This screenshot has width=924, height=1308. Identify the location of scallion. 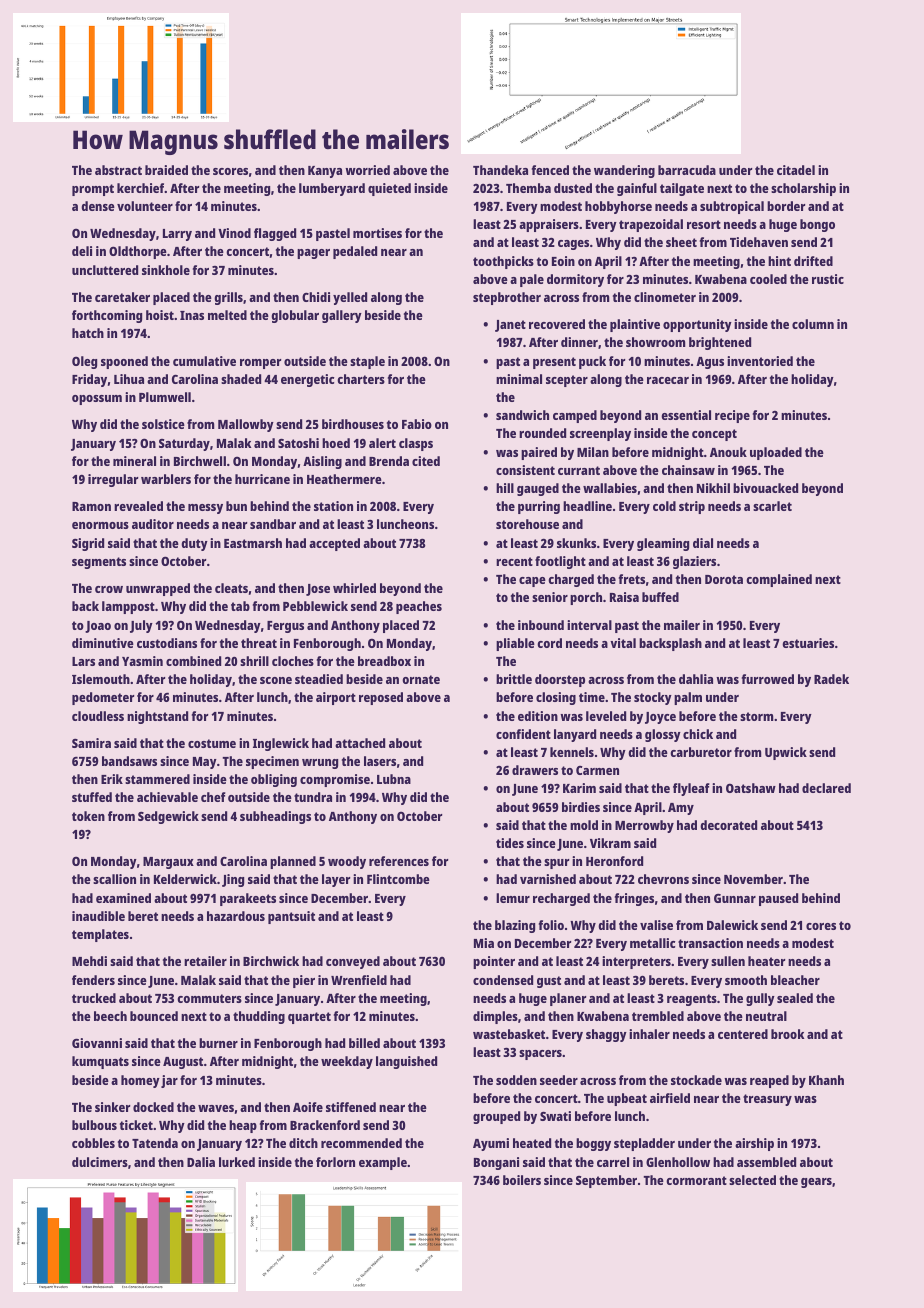
(114, 879).
